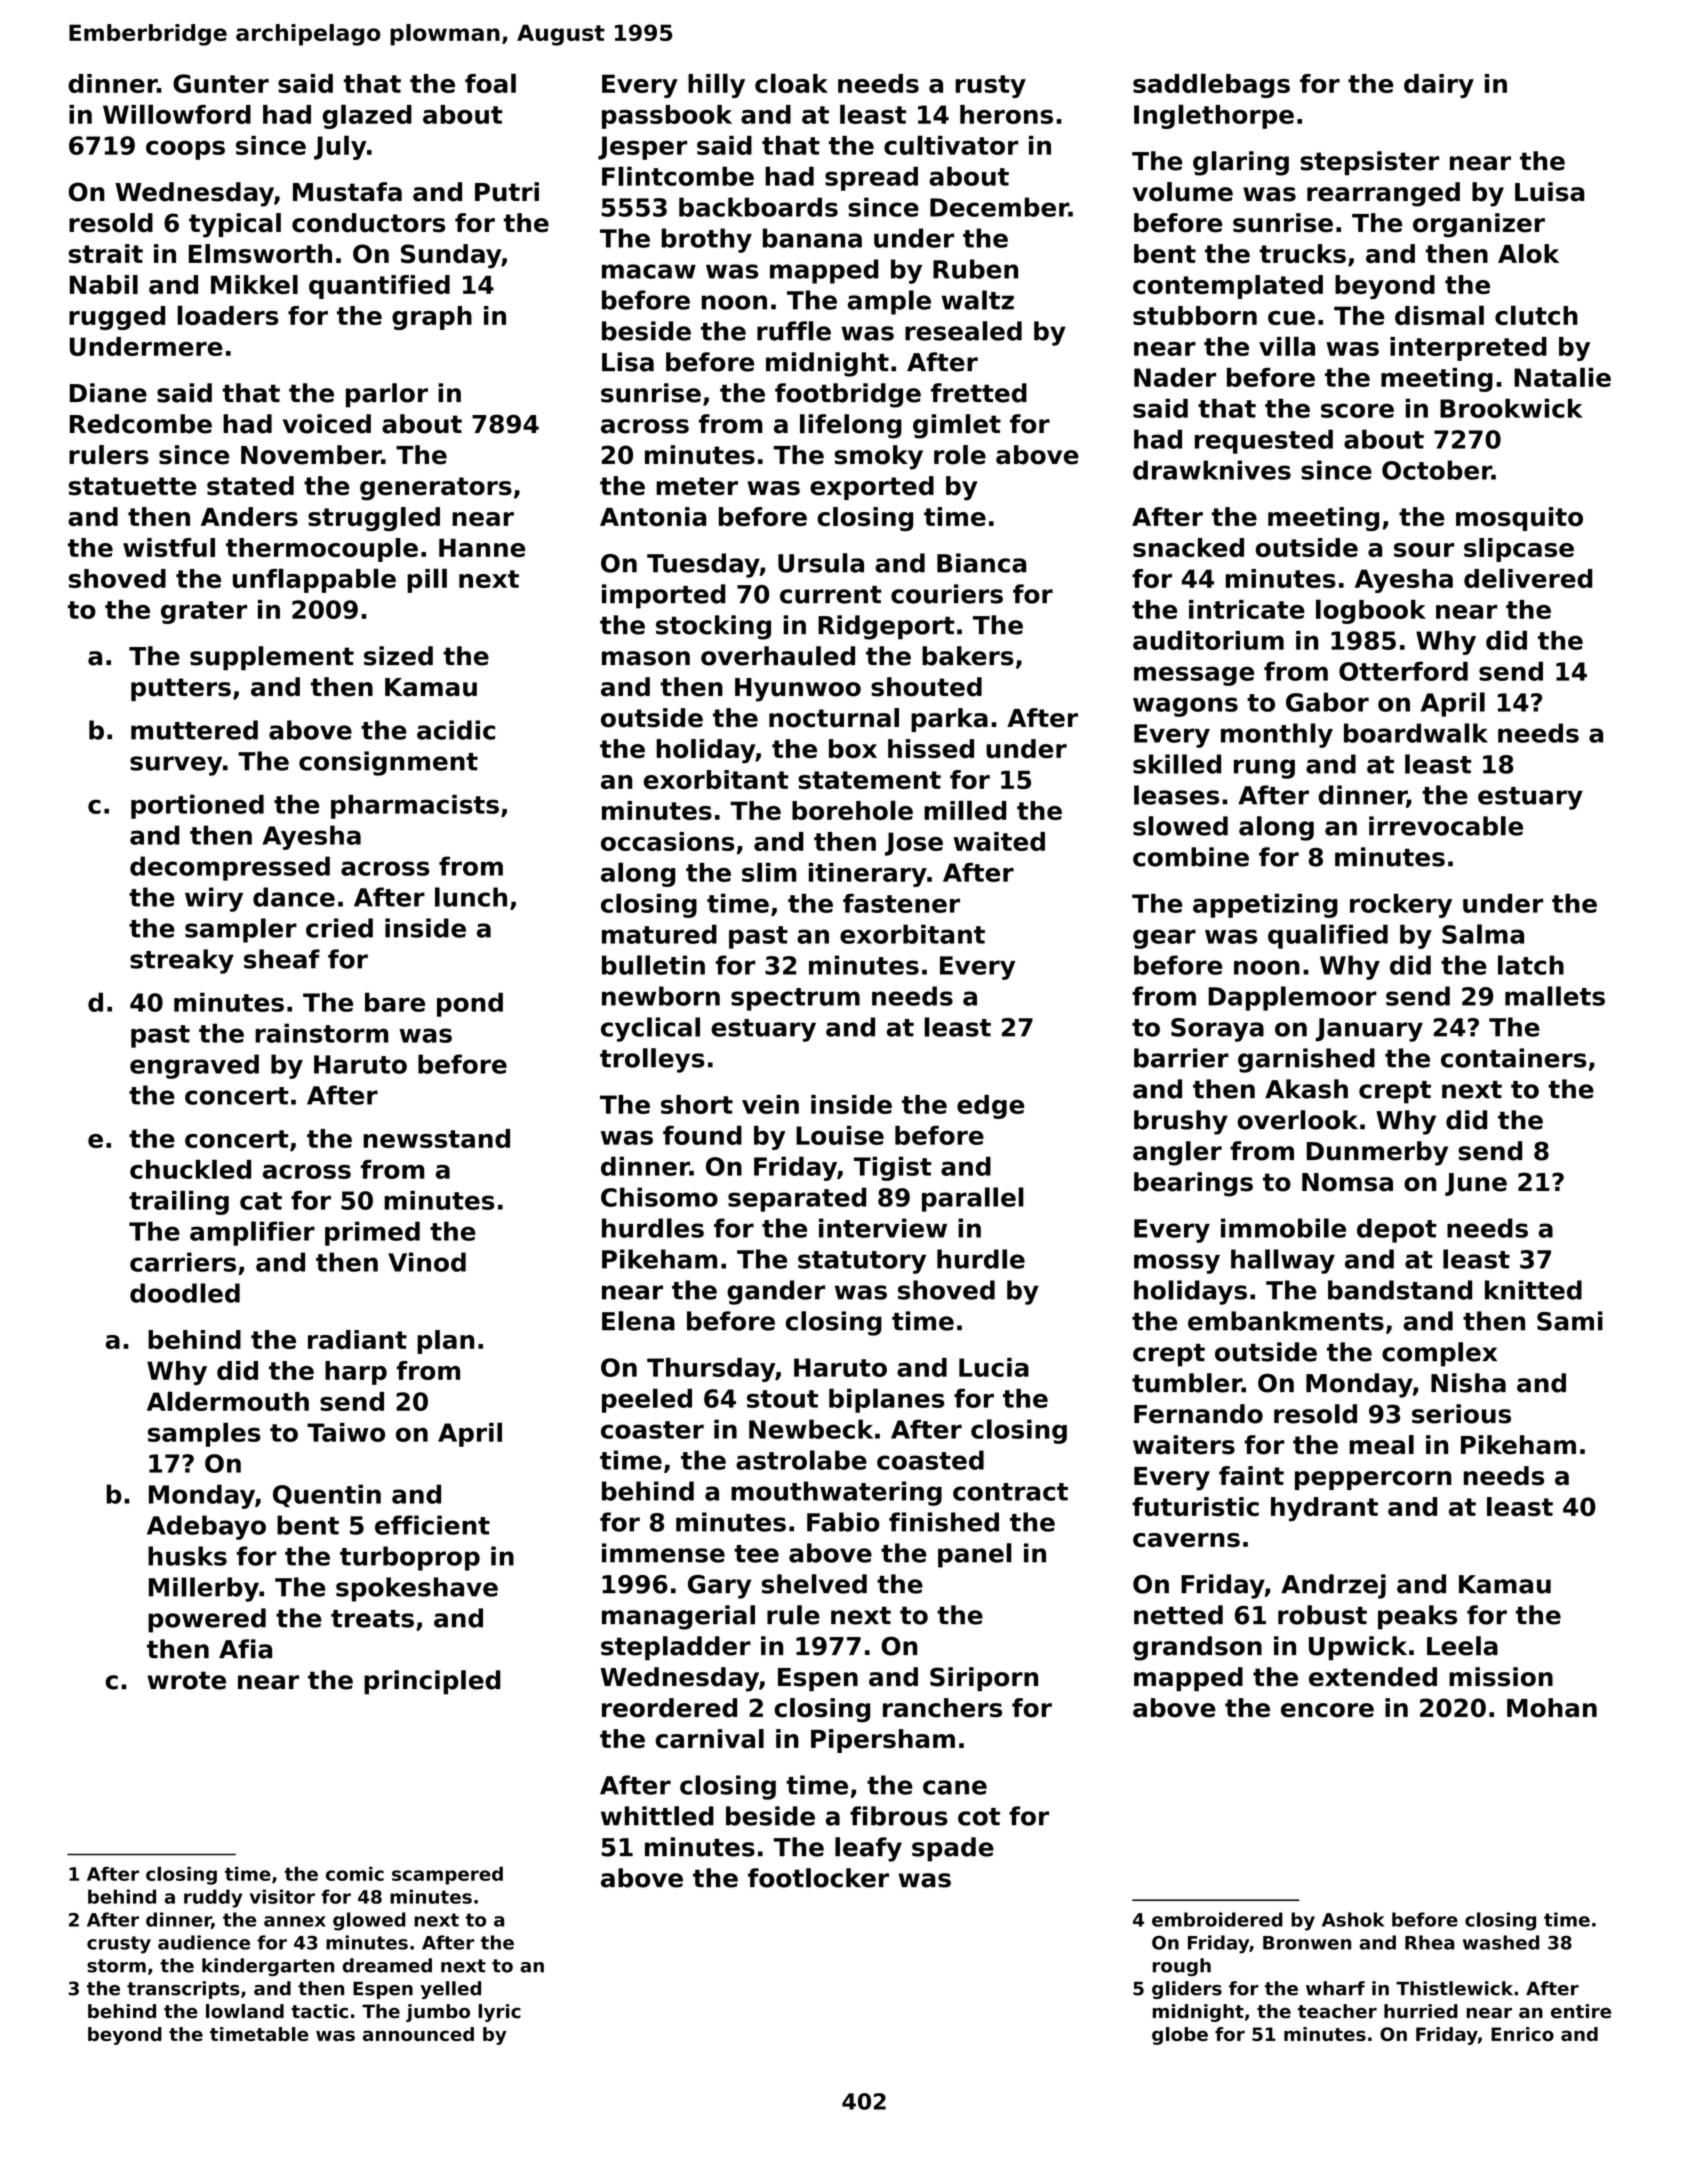 The width and height of the screenshot is (1683, 2178). Describe the element at coordinates (432, 1682) in the screenshot. I see `principled` at that location.
